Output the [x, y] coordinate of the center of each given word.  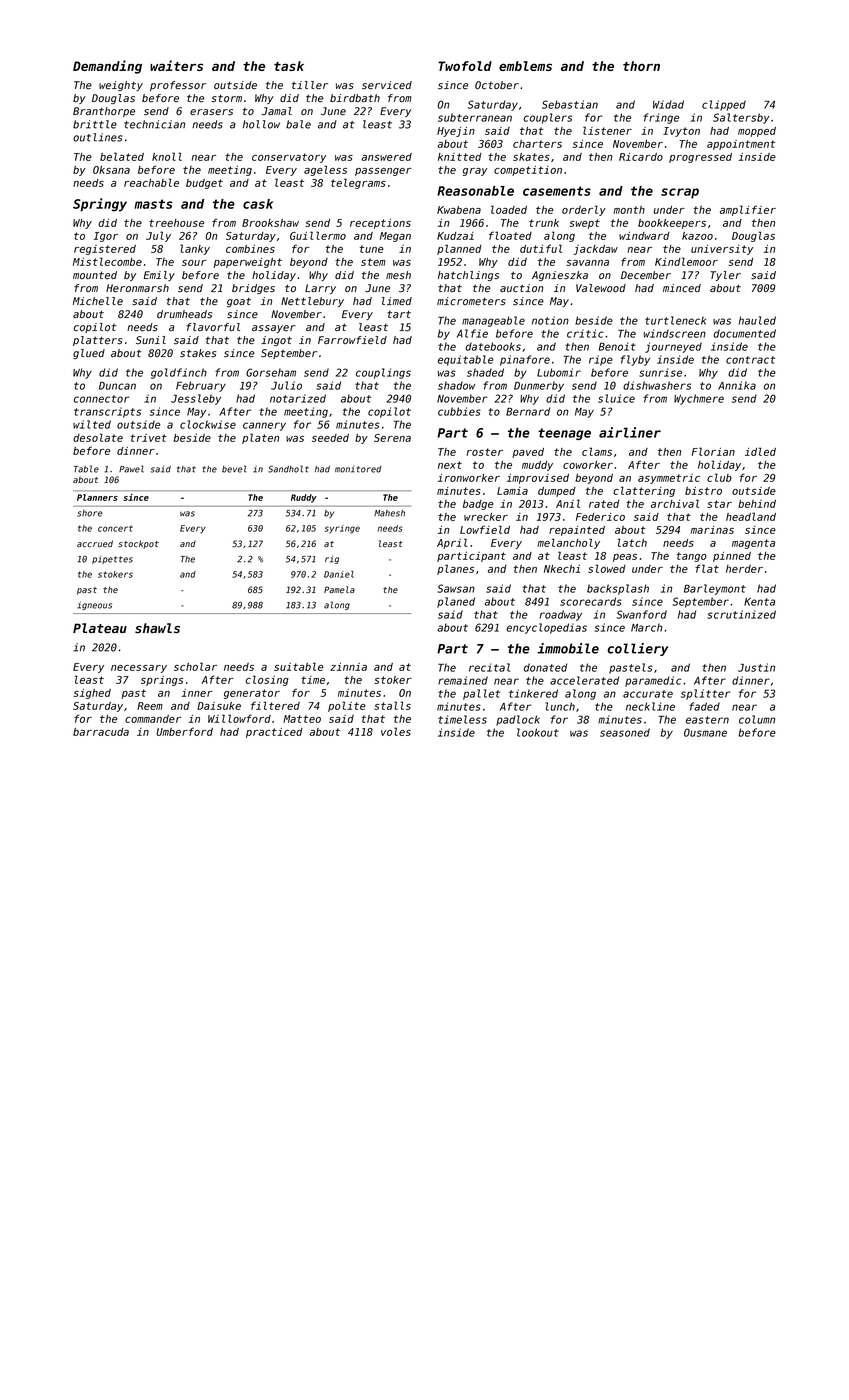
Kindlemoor [686, 261]
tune [371, 249]
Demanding [107, 67]
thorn [641, 66]
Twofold [465, 66]
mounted [95, 275]
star [719, 504]
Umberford [184, 731]
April [452, 543]
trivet [148, 438]
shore [89, 513]
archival [675, 503]
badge [478, 505]
